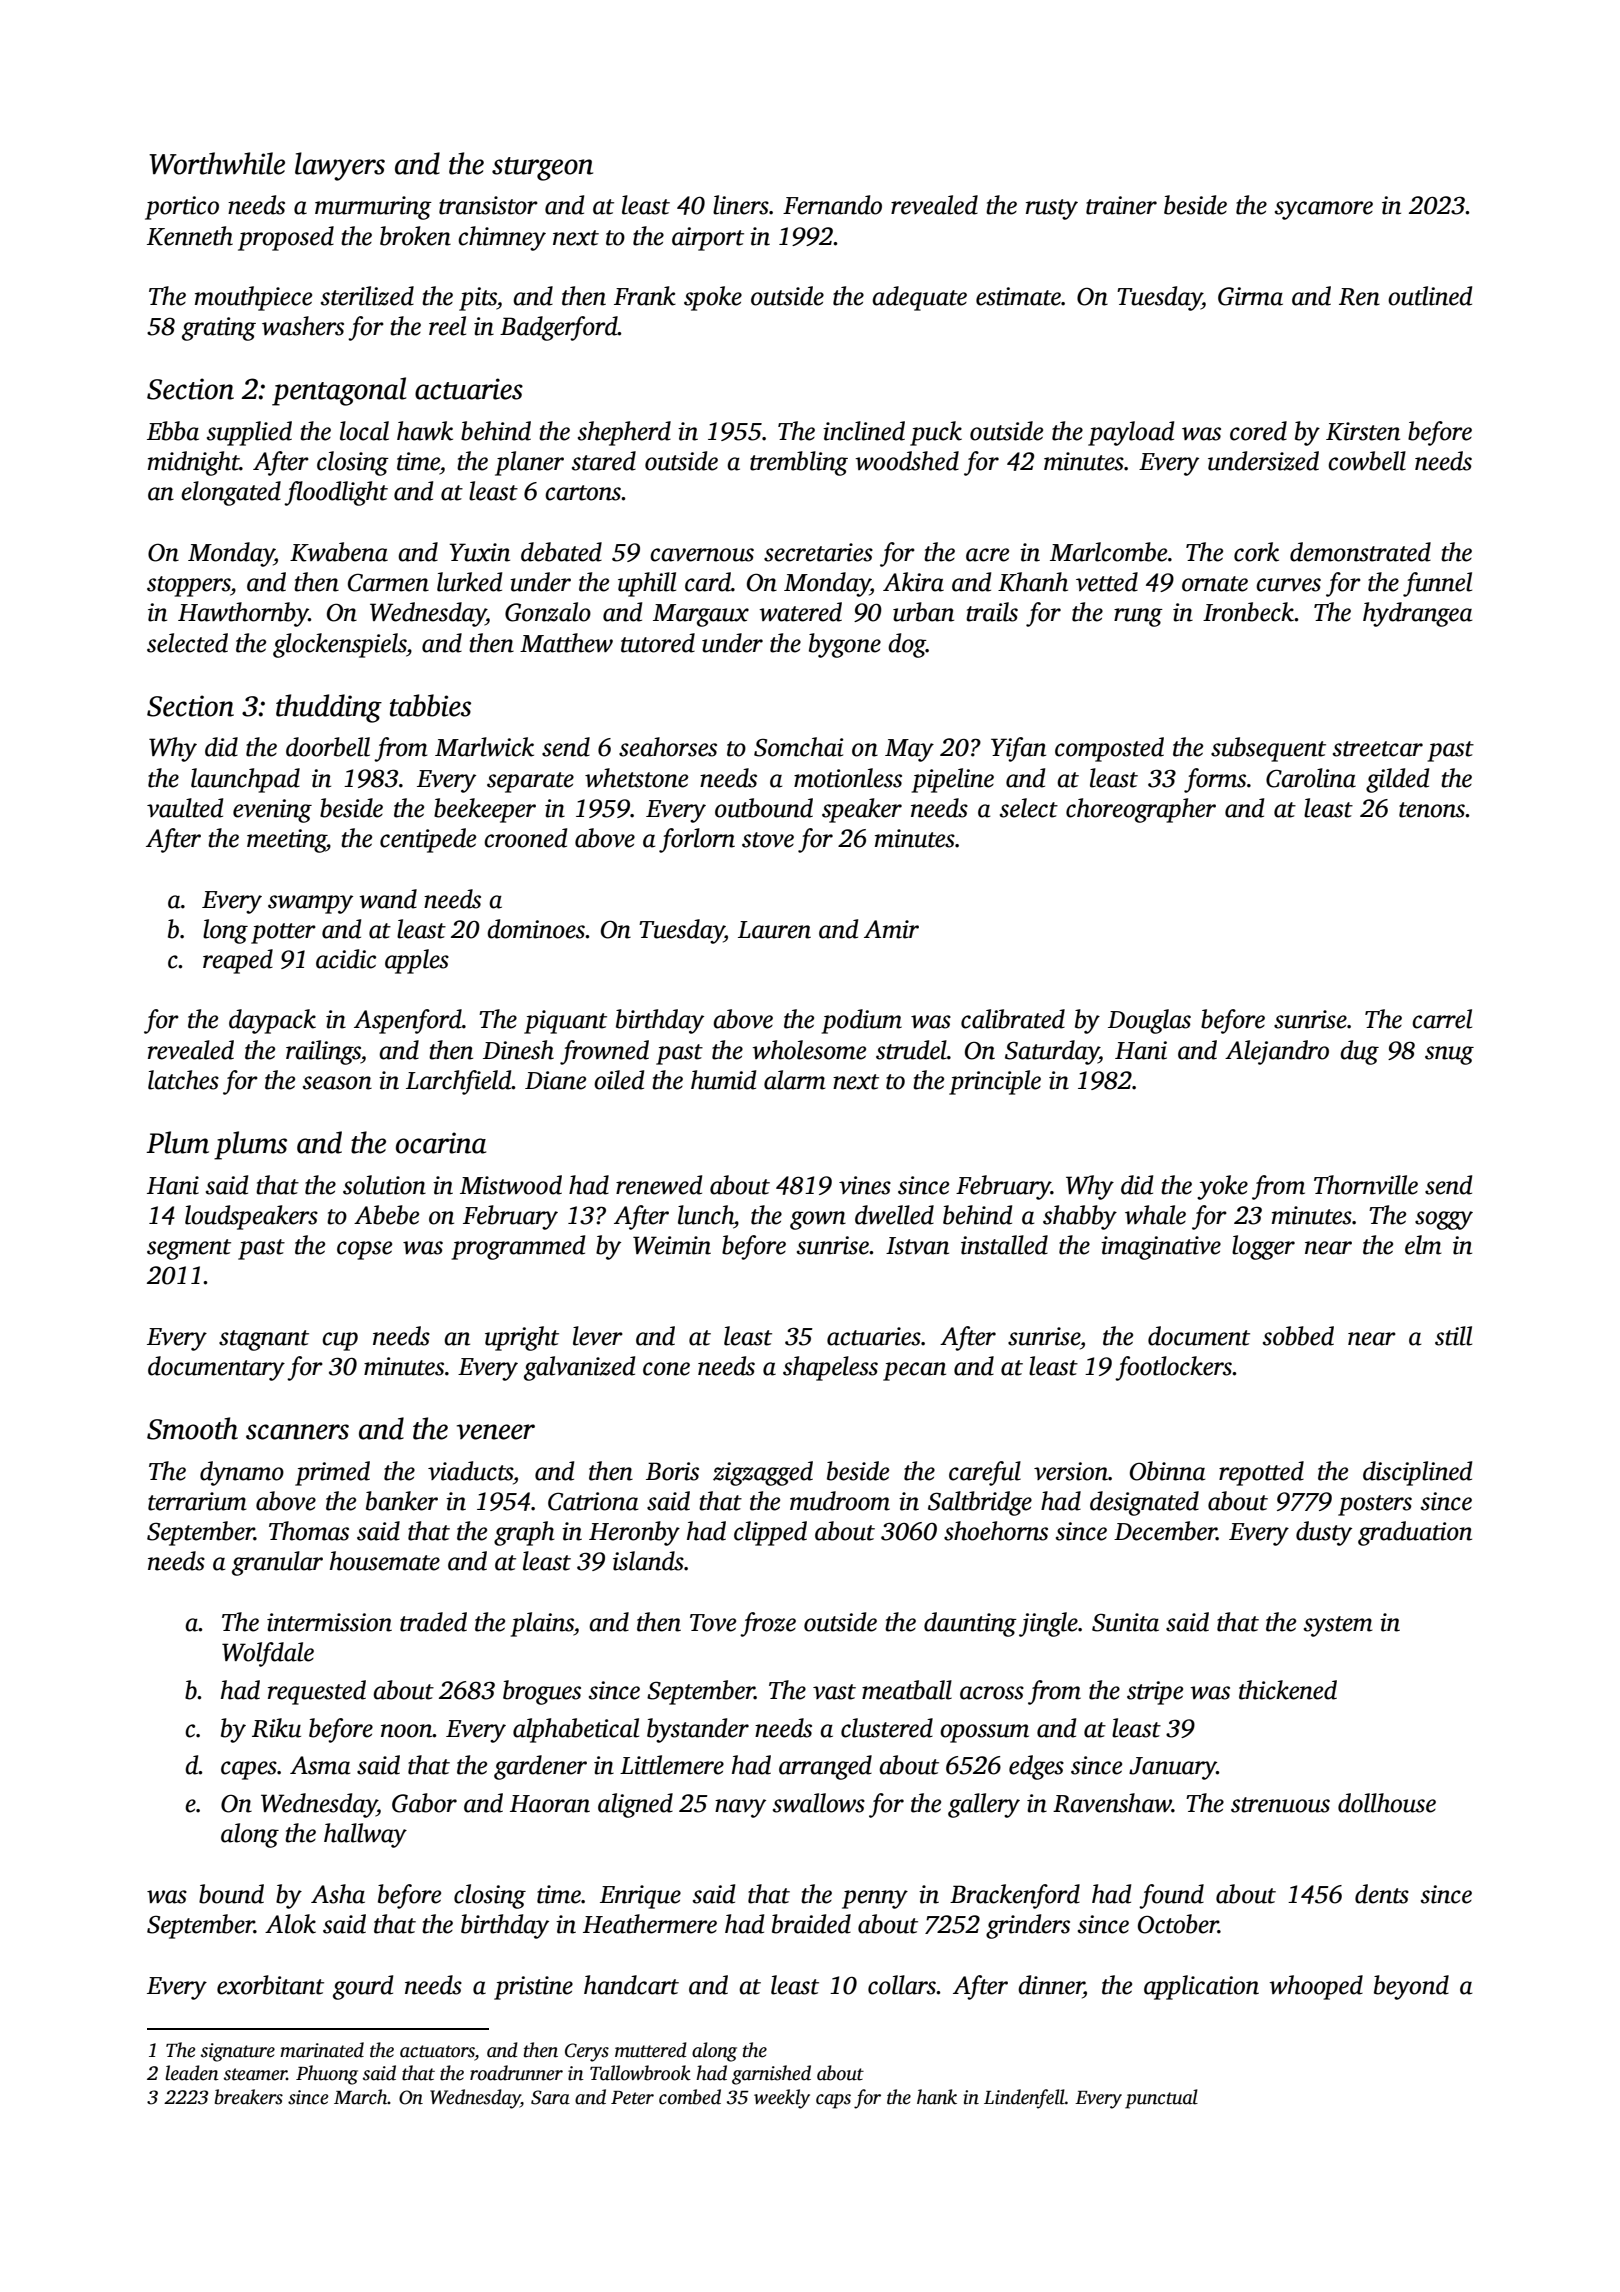  What do you see at coordinates (771, 2075) in the screenshot?
I see `garnished` at bounding box center [771, 2075].
